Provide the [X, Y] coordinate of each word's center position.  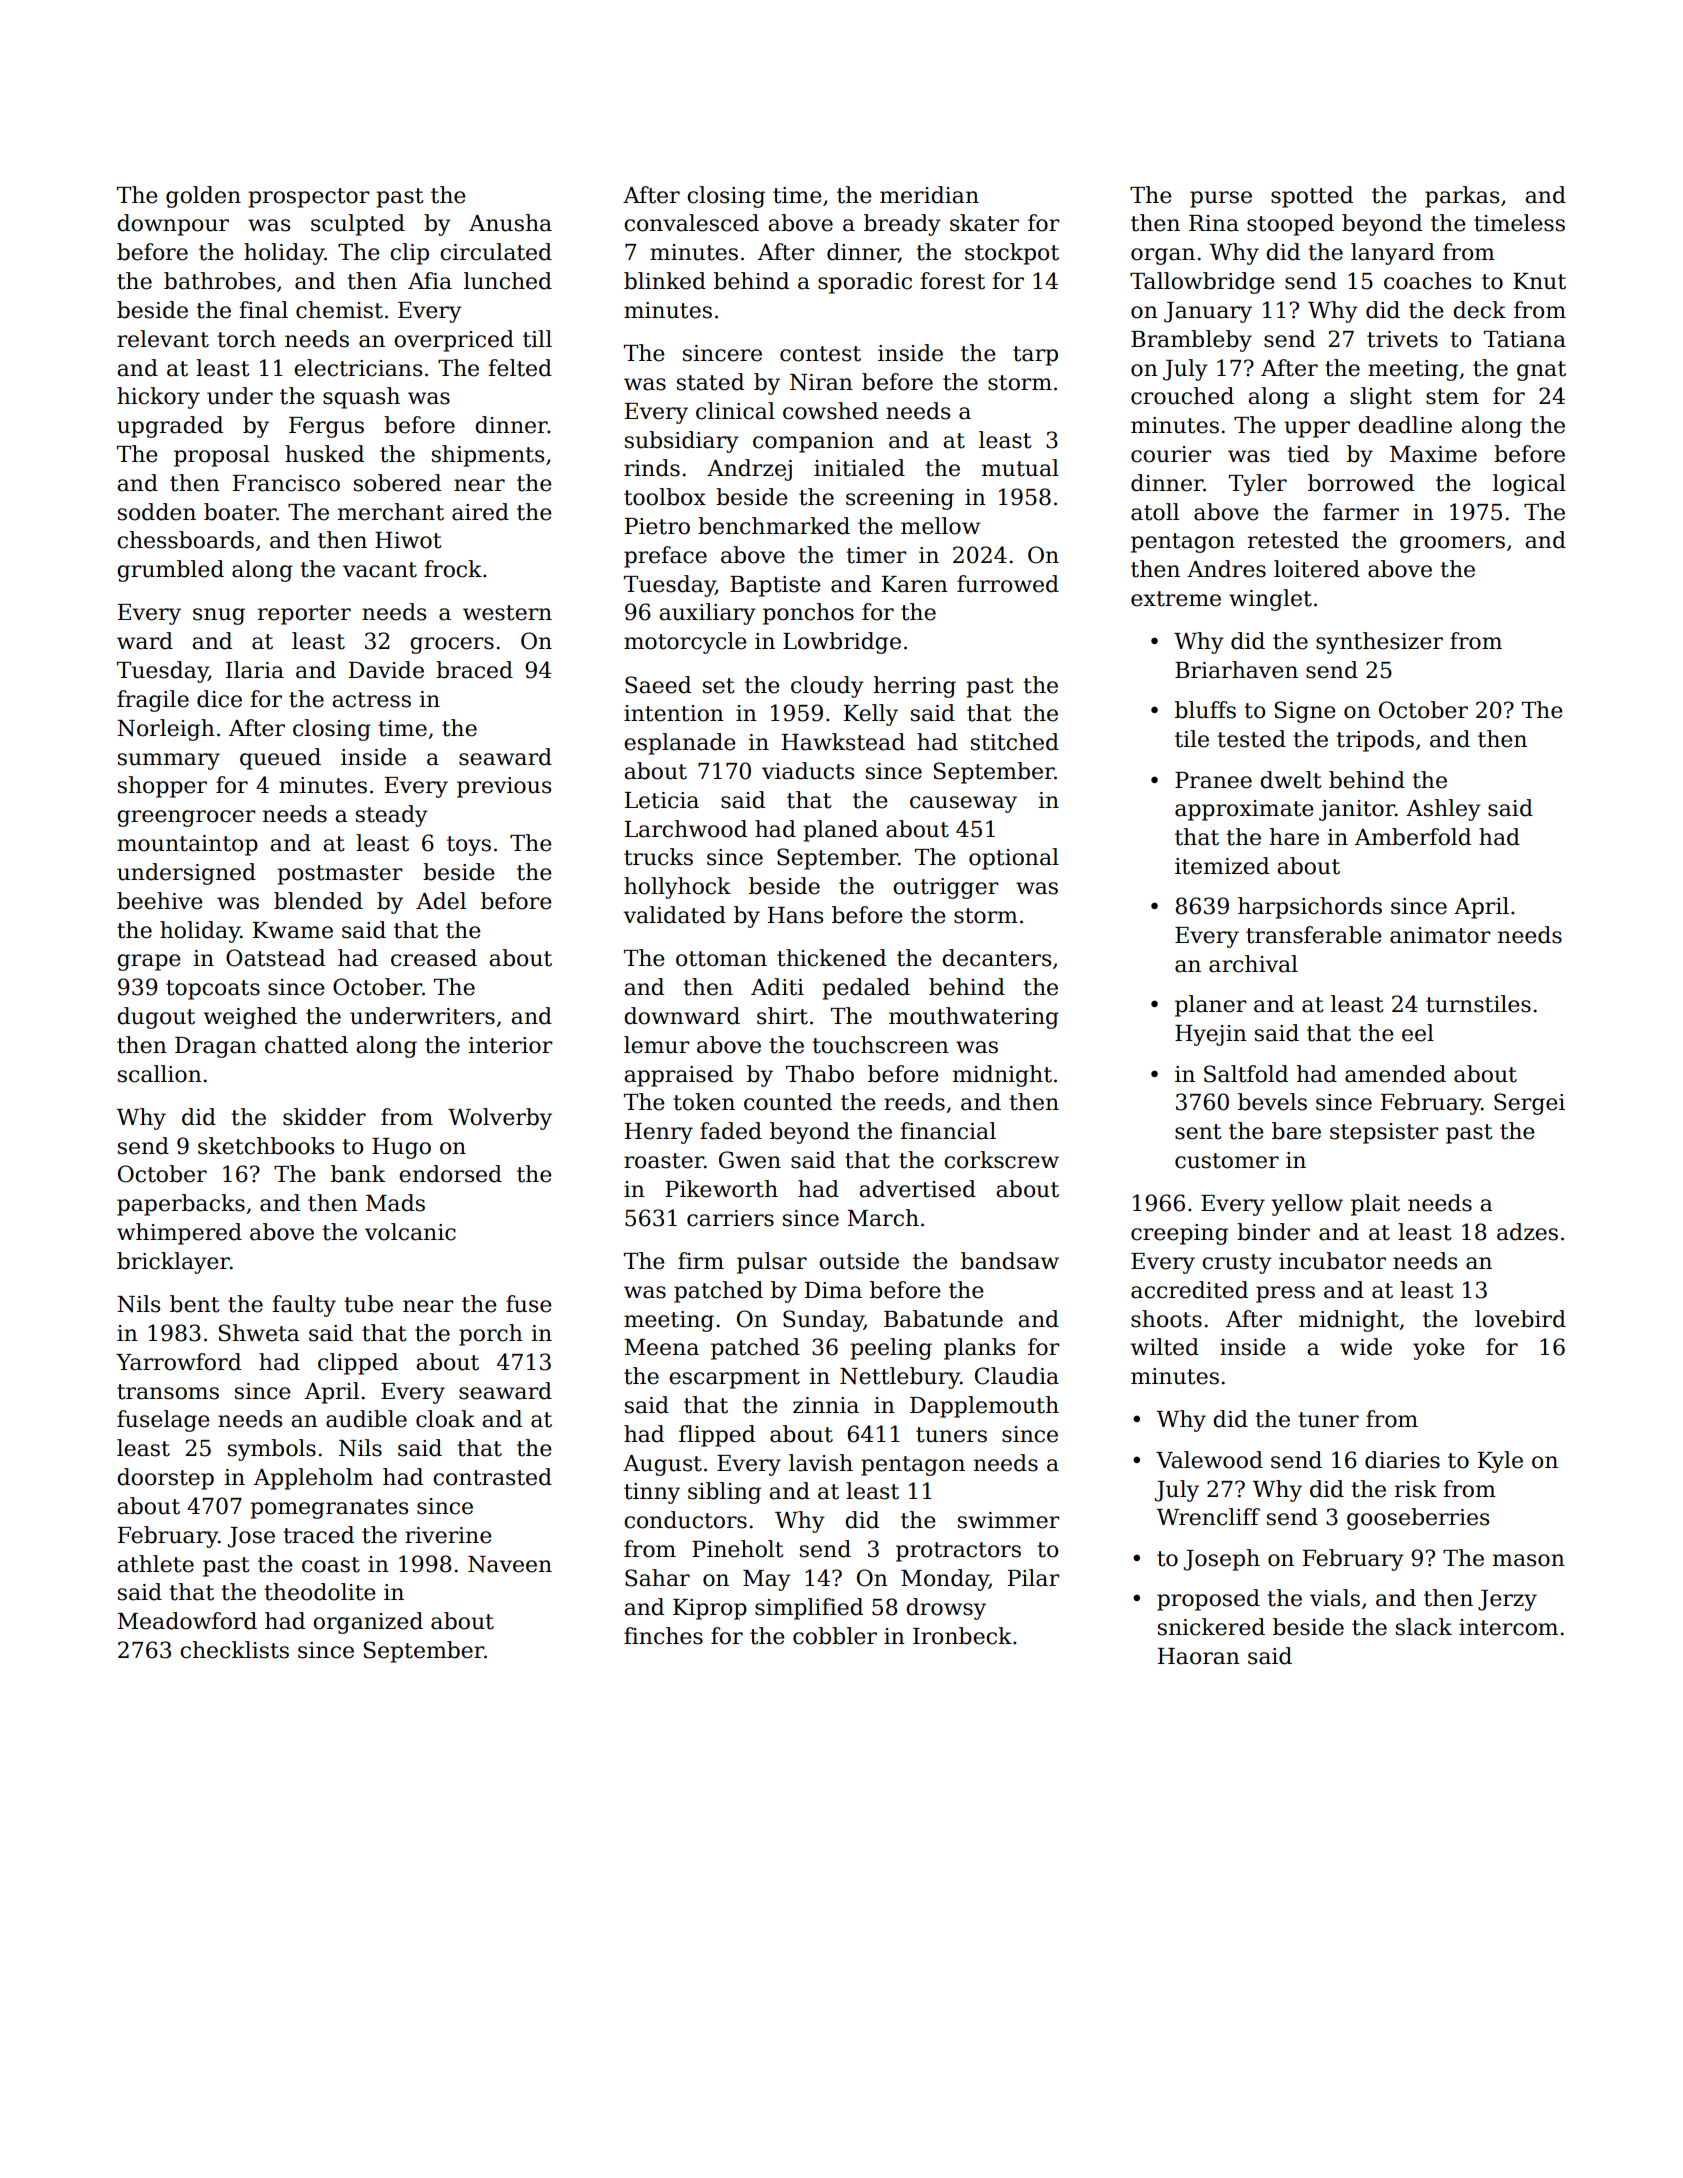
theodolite [320, 1592]
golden [203, 197]
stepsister [1384, 1133]
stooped [1290, 225]
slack [1424, 1627]
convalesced [691, 223]
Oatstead [275, 958]
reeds [914, 1102]
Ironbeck [962, 1636]
